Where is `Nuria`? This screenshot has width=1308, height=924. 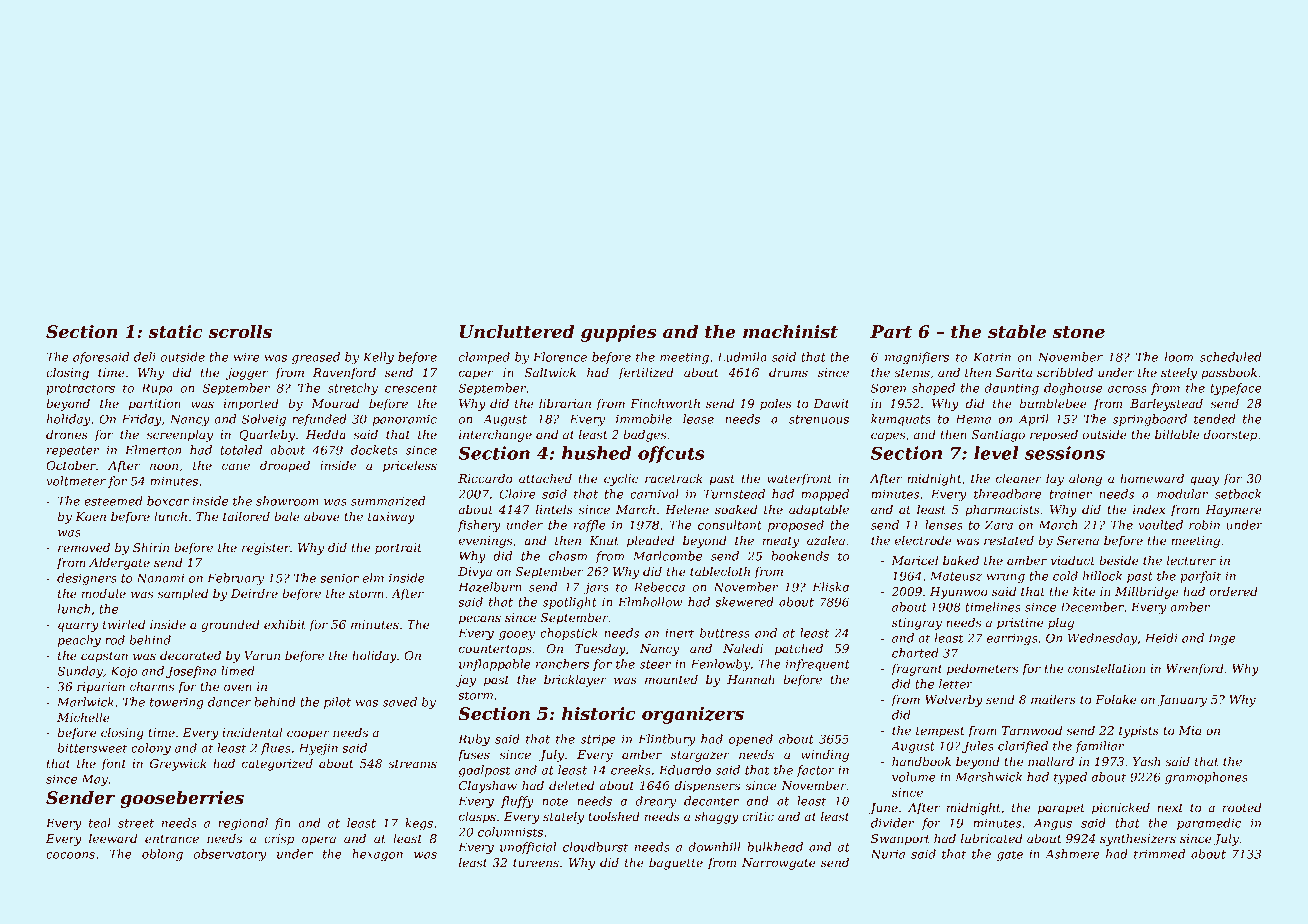
Nuria is located at coordinates (887, 854).
